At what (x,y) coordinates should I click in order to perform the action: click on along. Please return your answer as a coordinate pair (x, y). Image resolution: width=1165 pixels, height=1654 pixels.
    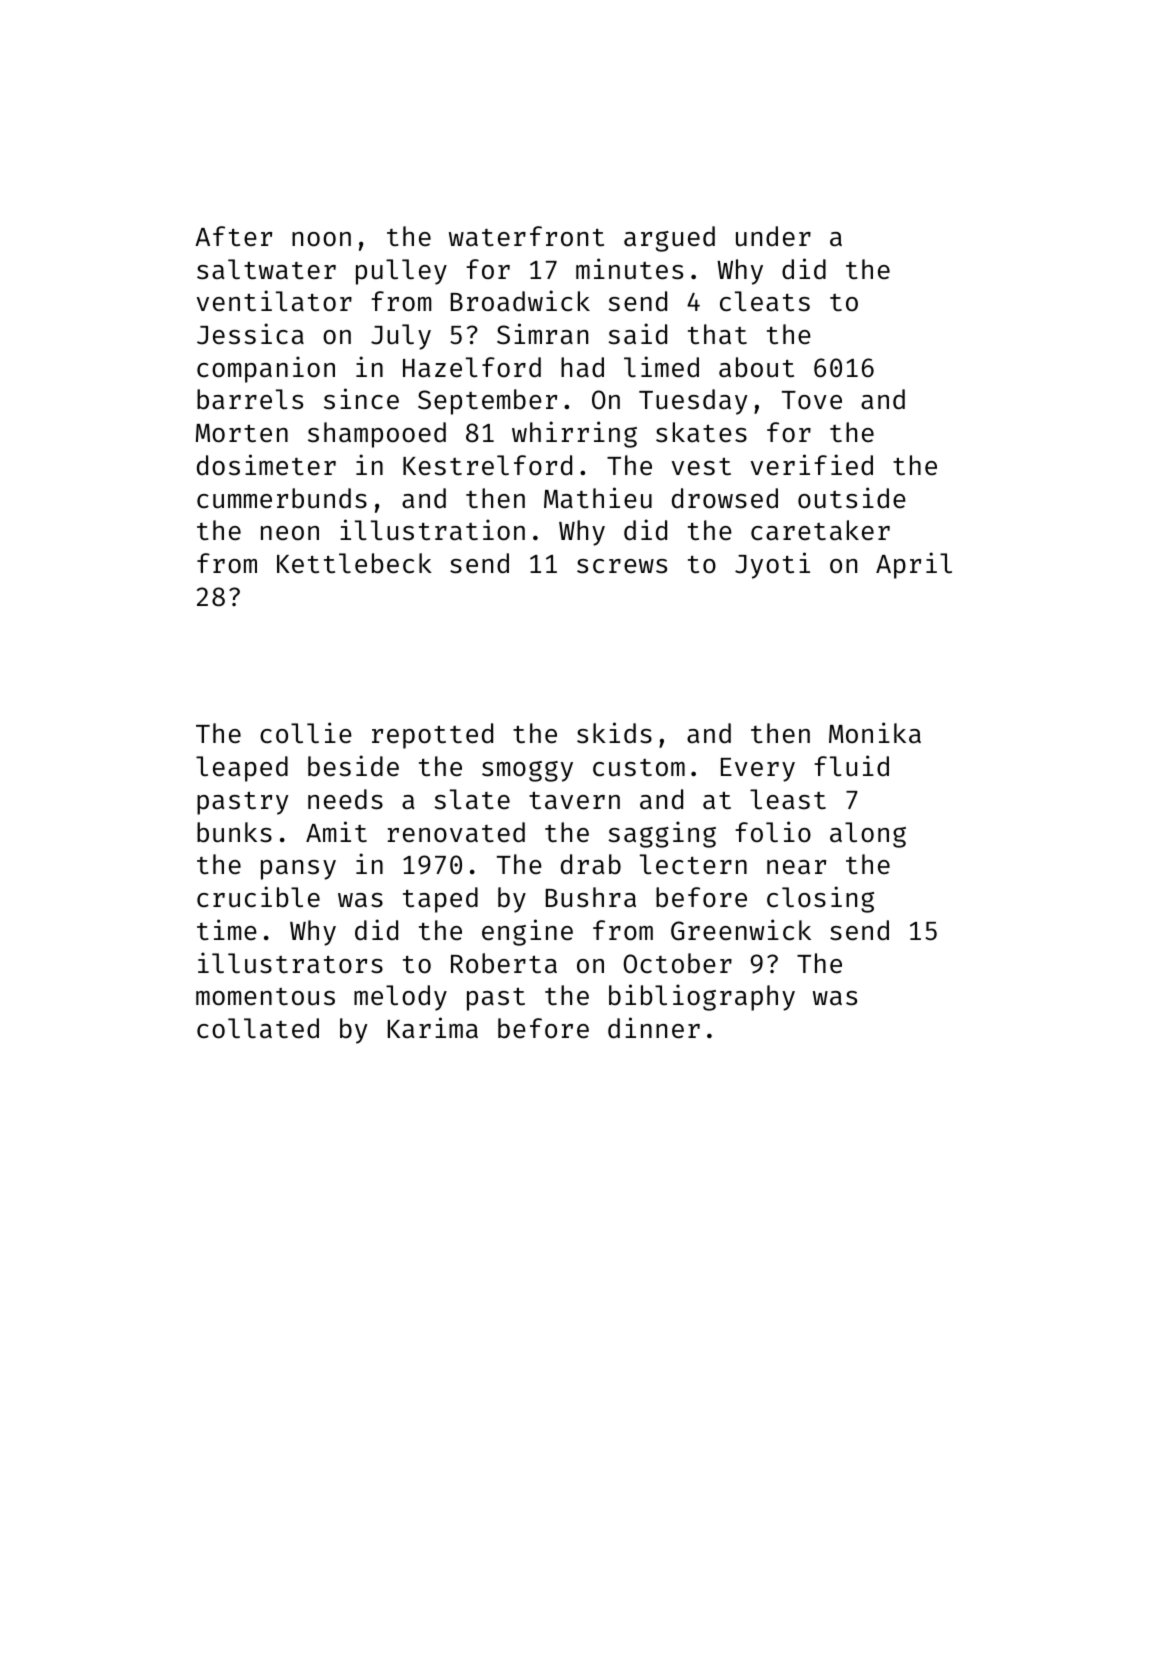
    Looking at the image, I should click on (868, 835).
